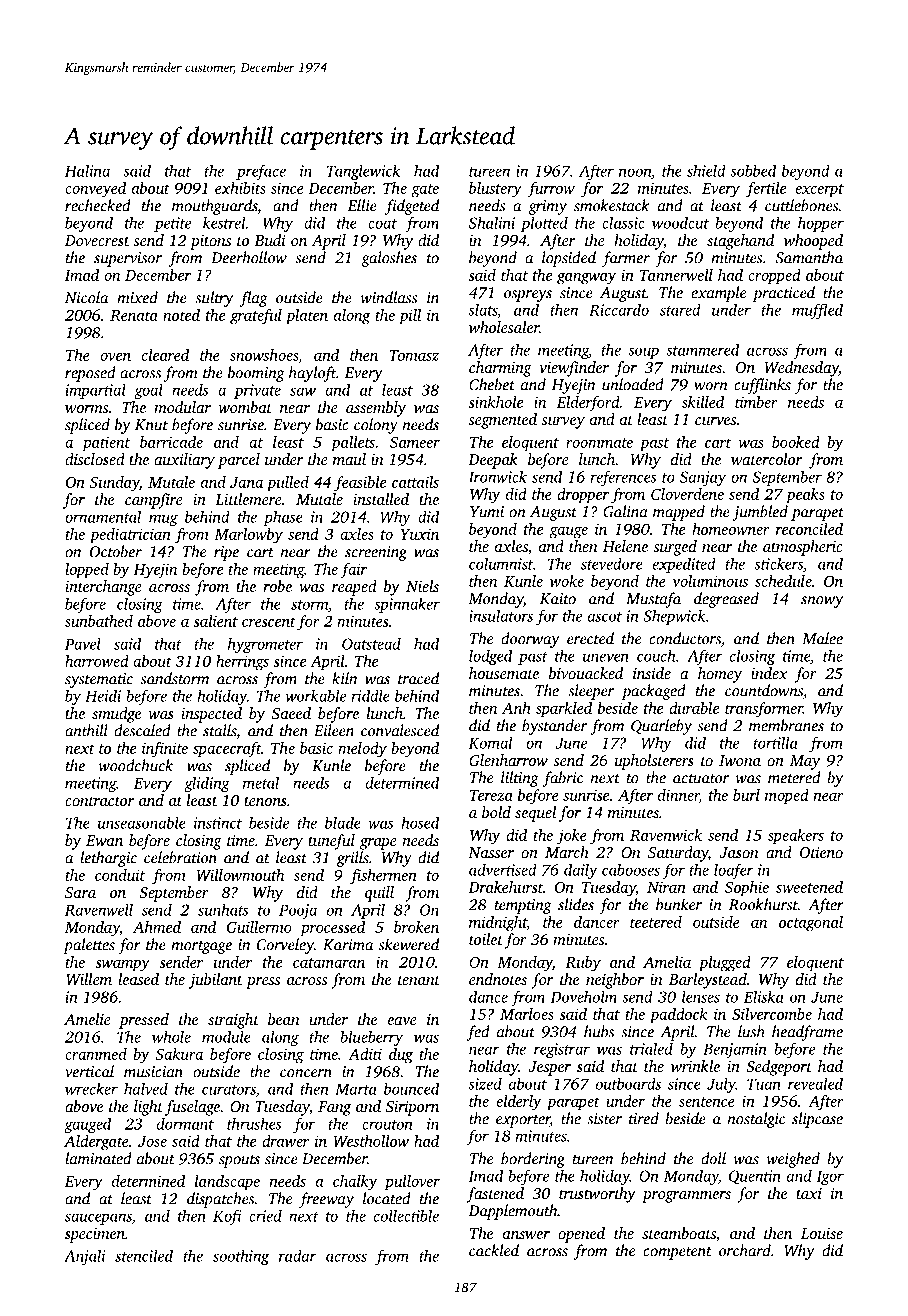 Image resolution: width=908 pixels, height=1316 pixels. I want to click on spinnaker, so click(407, 605).
